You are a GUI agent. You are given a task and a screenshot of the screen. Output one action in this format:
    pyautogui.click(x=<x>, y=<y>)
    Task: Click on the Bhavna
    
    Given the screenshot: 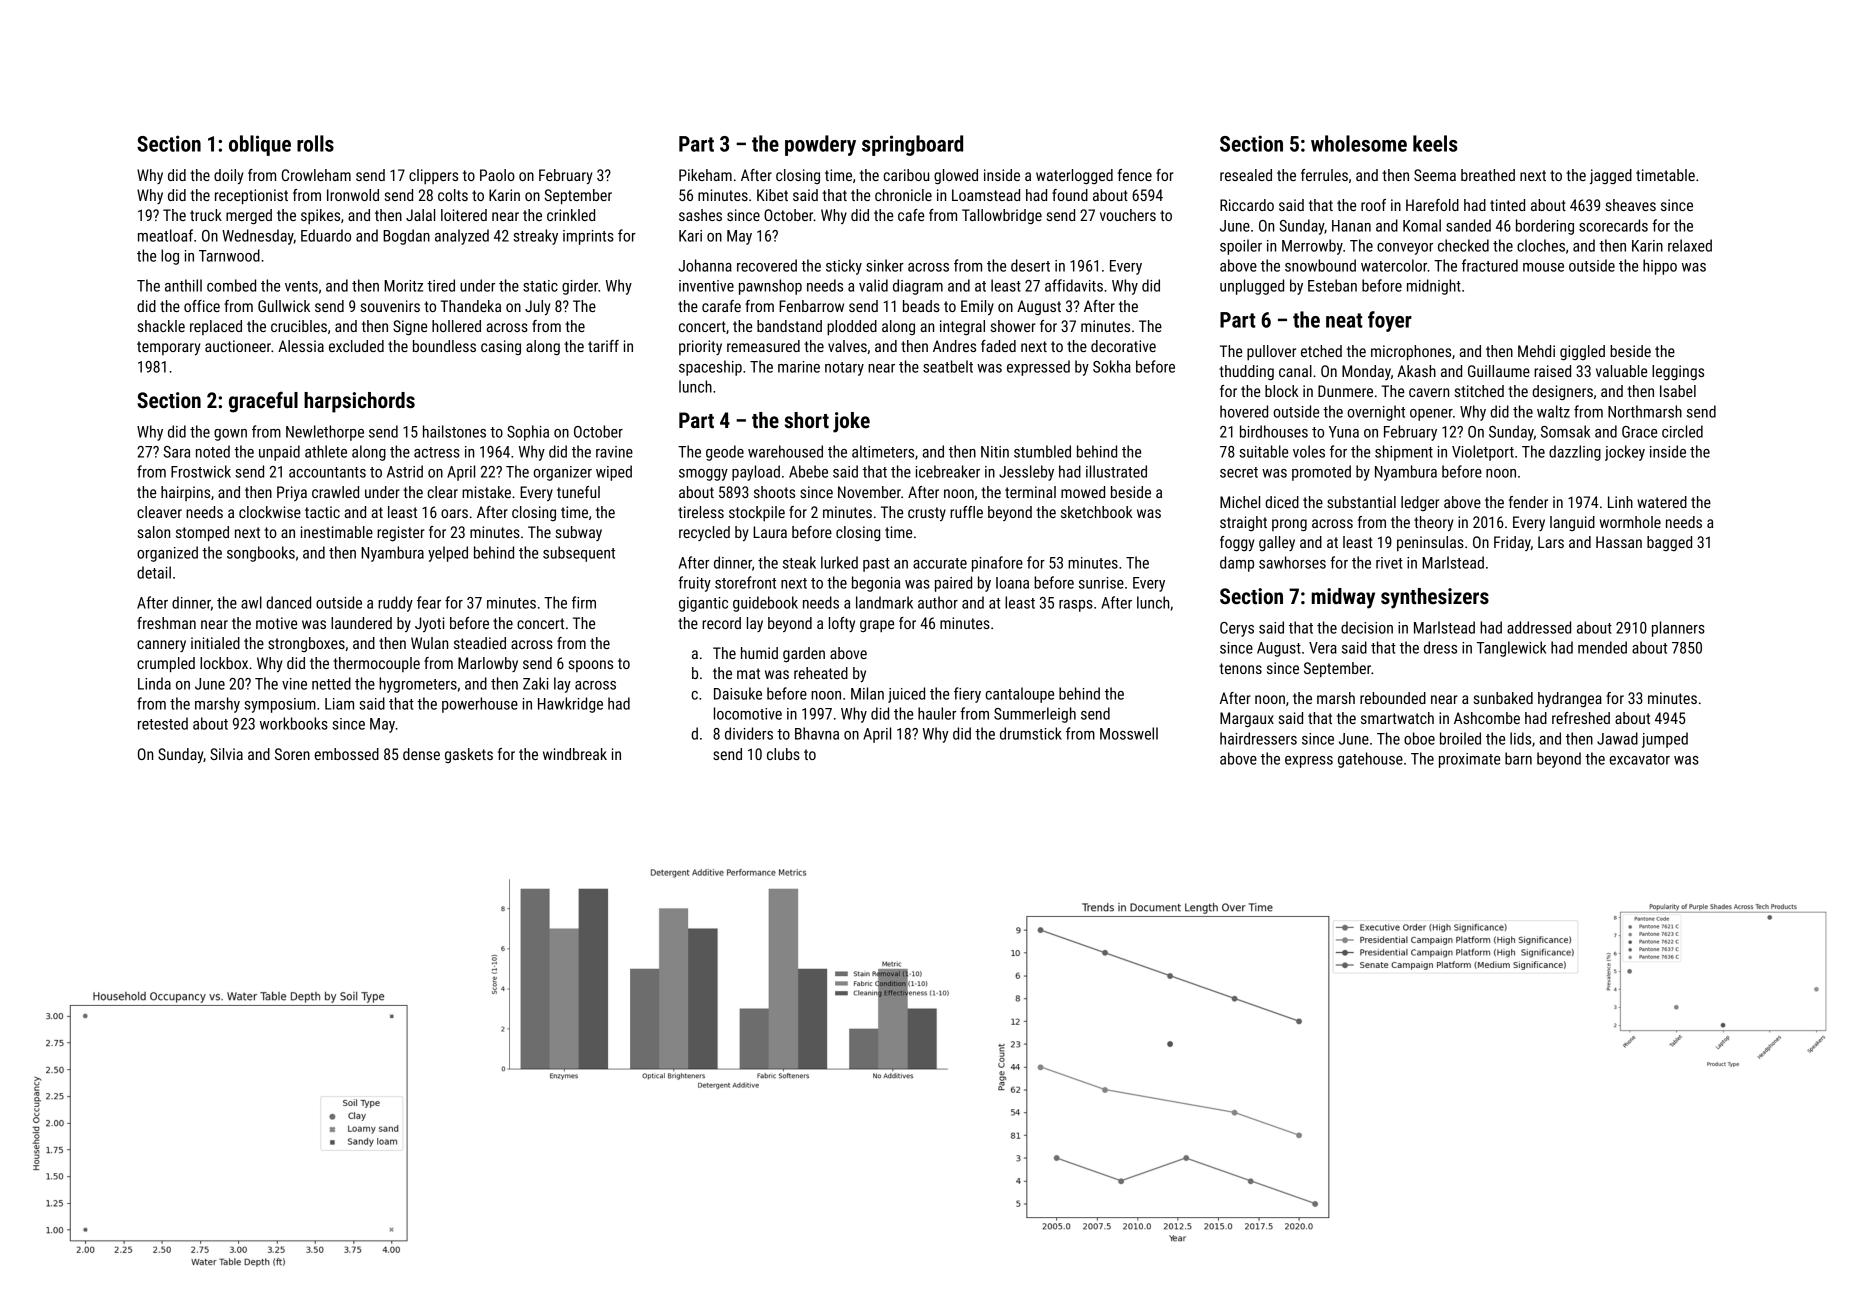 What is the action you would take?
    pyautogui.click(x=817, y=733)
